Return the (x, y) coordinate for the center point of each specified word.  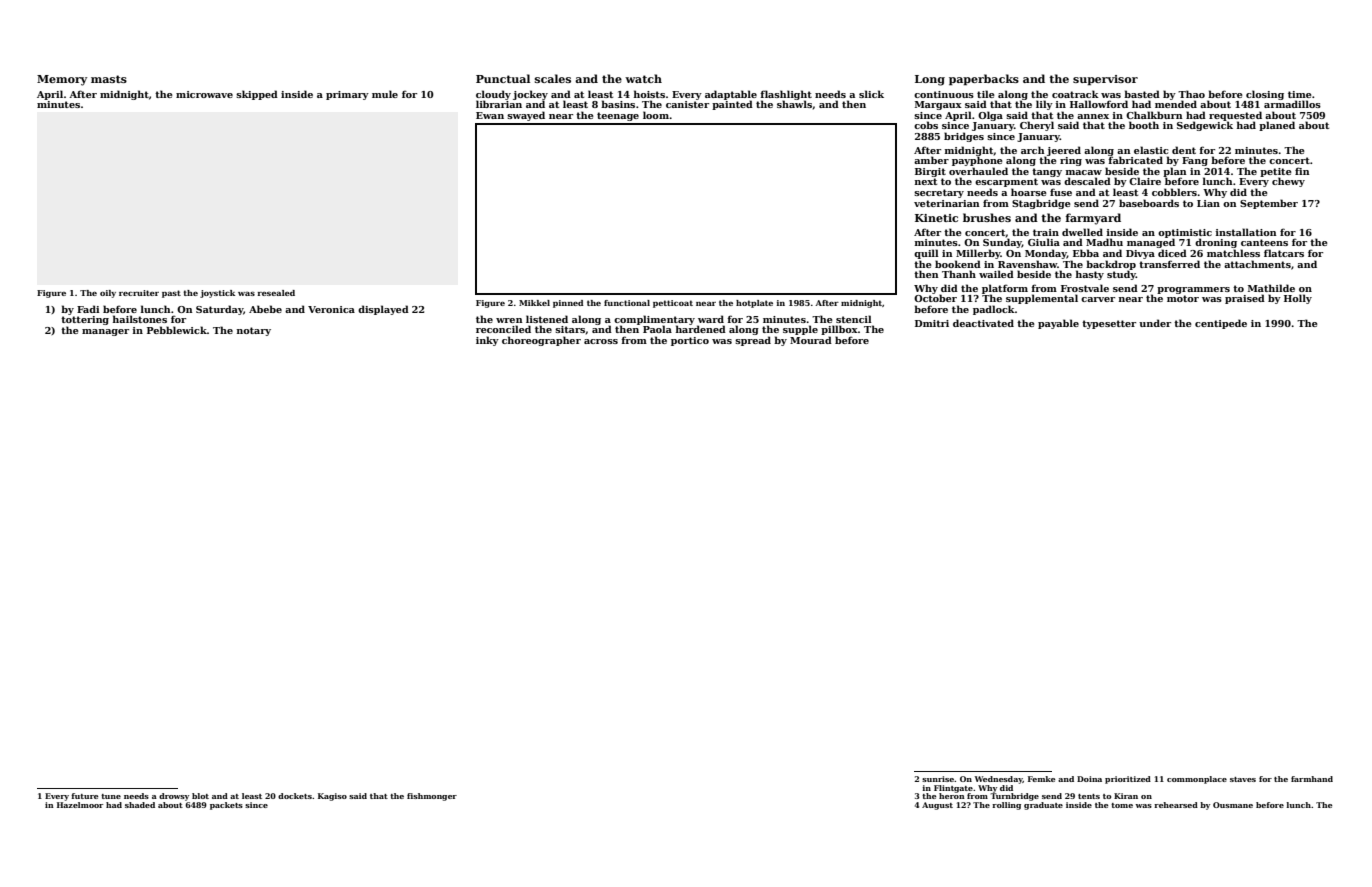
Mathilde (1271, 288)
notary (254, 331)
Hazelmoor (80, 805)
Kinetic (936, 218)
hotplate (754, 304)
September (1269, 204)
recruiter (139, 293)
